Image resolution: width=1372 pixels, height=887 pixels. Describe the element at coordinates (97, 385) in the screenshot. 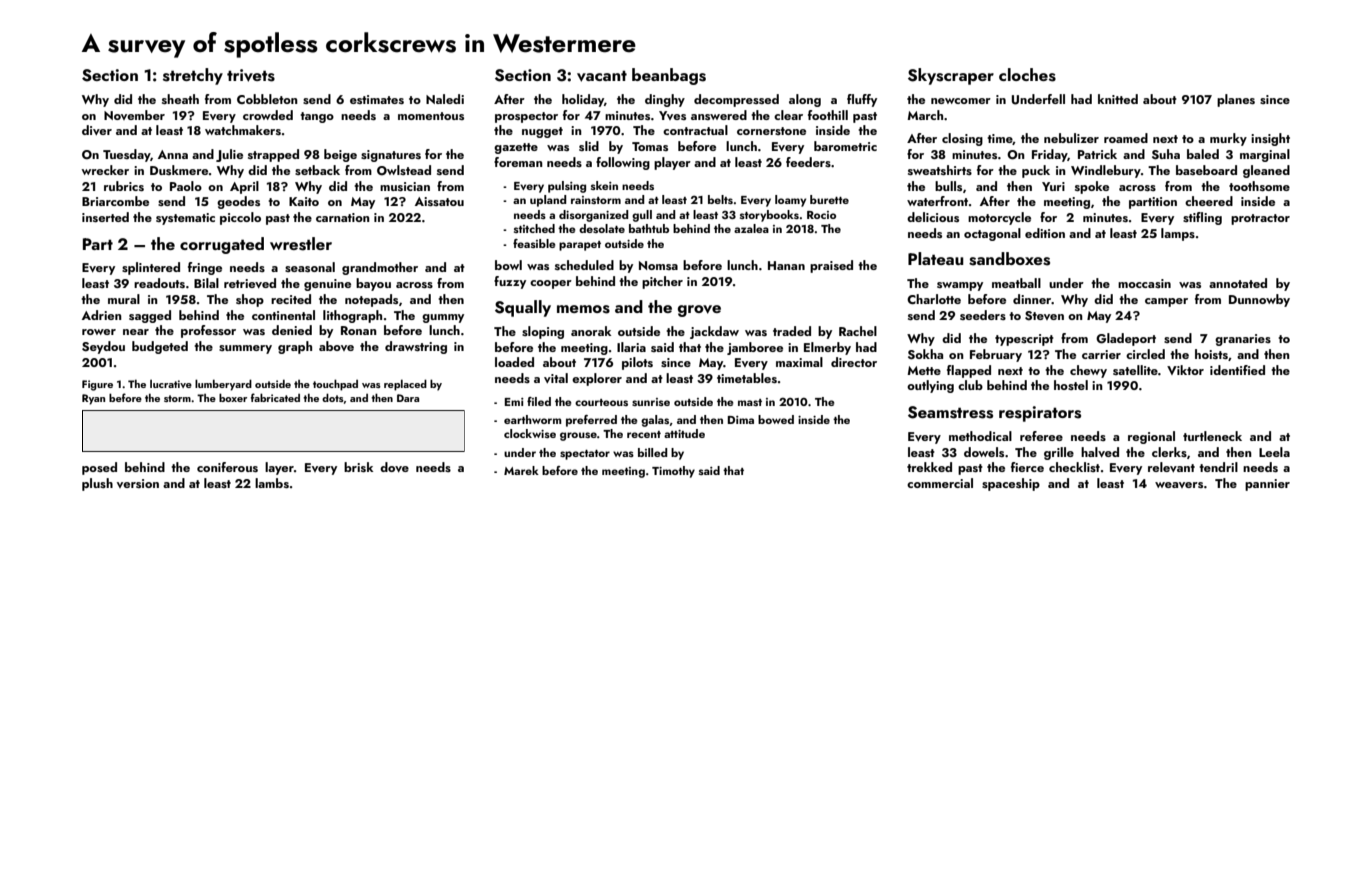

I see `Figure` at that location.
